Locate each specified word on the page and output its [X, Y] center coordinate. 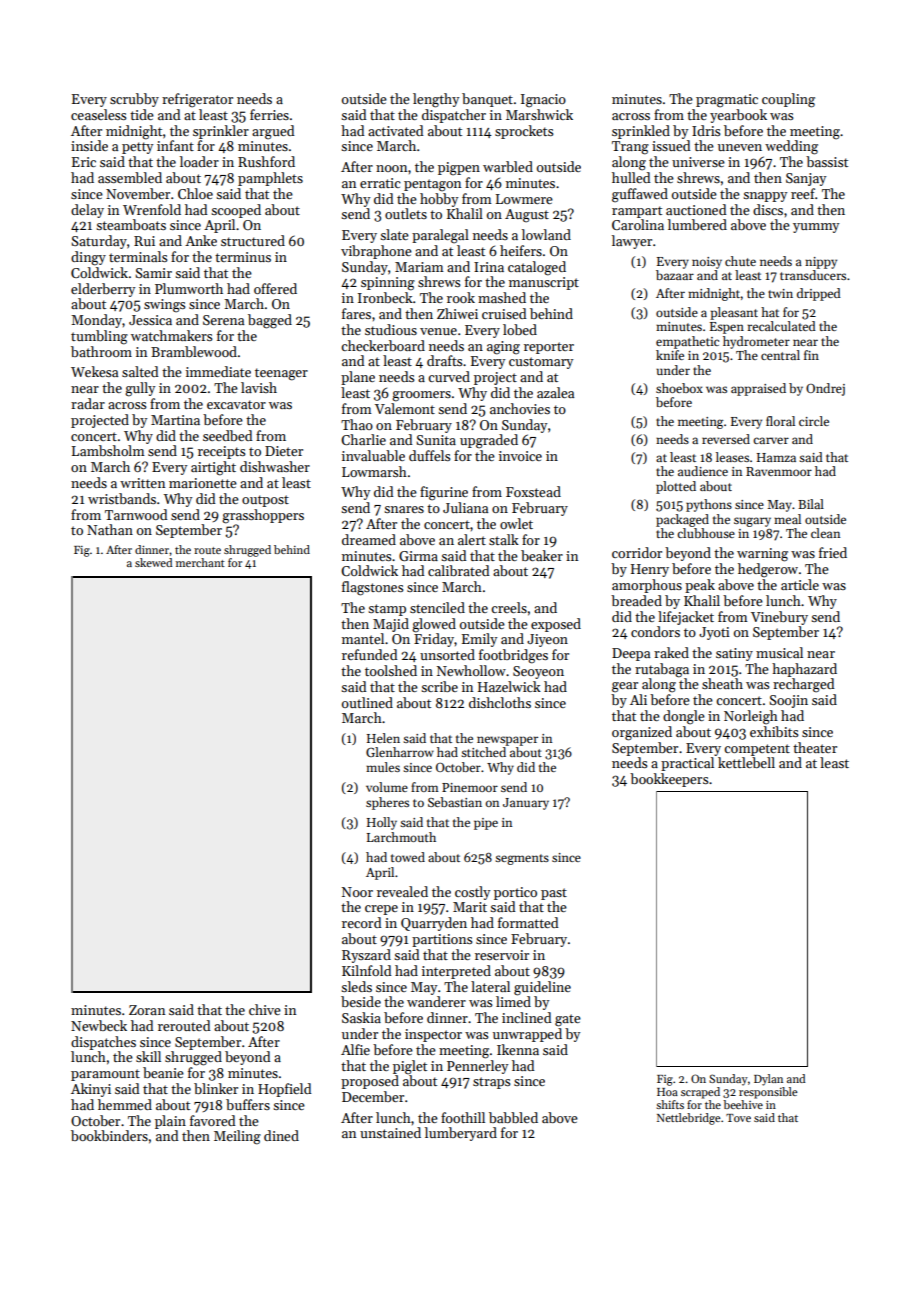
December [373, 1096]
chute [740, 261]
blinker [216, 1088]
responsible [768, 1093]
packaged [682, 520]
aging [503, 348]
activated [396, 130]
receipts [221, 452]
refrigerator [197, 100]
